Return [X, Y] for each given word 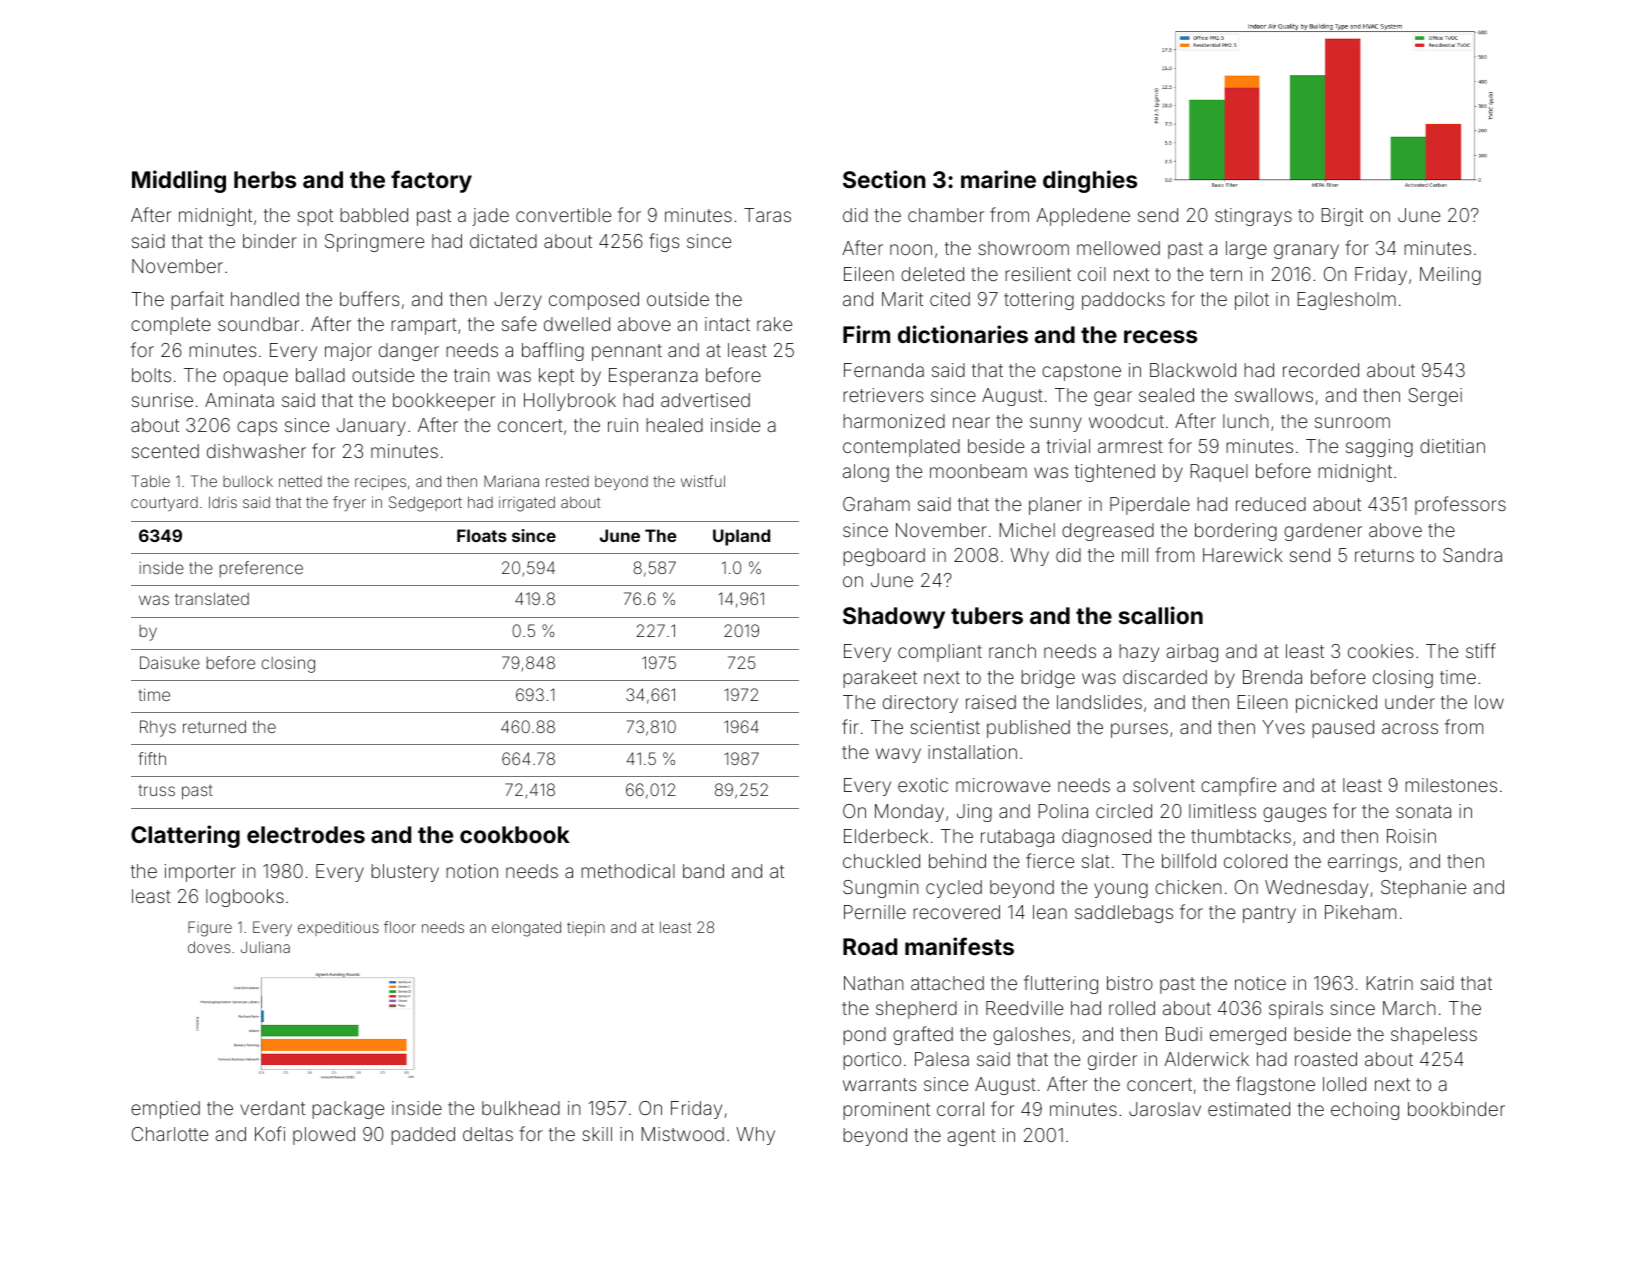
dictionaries [963, 334]
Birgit [1342, 217]
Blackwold [1193, 370]
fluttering [1061, 984]
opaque [255, 378]
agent [971, 1137]
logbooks [245, 898]
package [348, 1110]
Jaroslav [1165, 1109]
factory [431, 181]
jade [490, 217]
